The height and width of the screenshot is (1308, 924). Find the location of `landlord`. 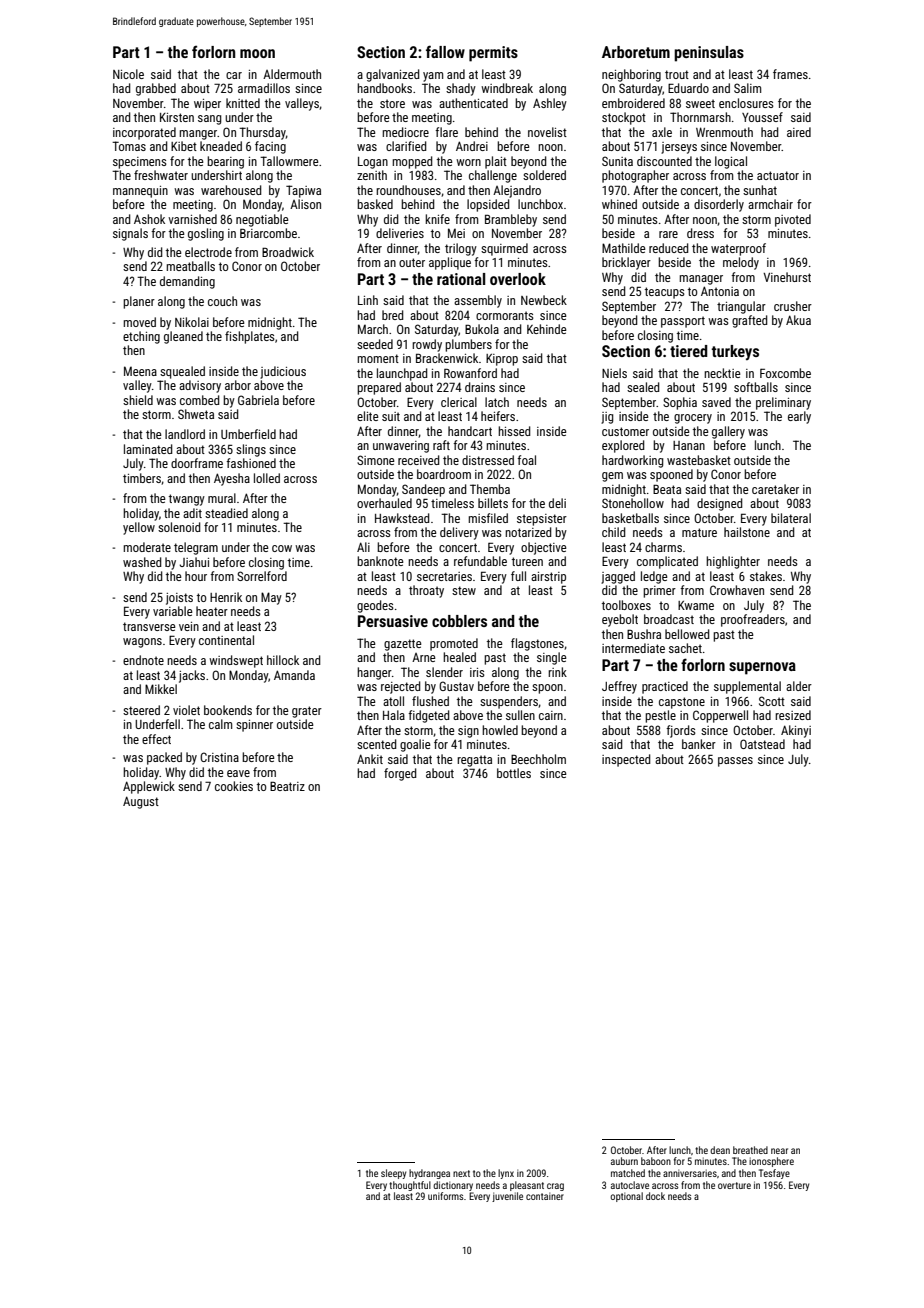

landlord is located at coordinates (185, 434).
